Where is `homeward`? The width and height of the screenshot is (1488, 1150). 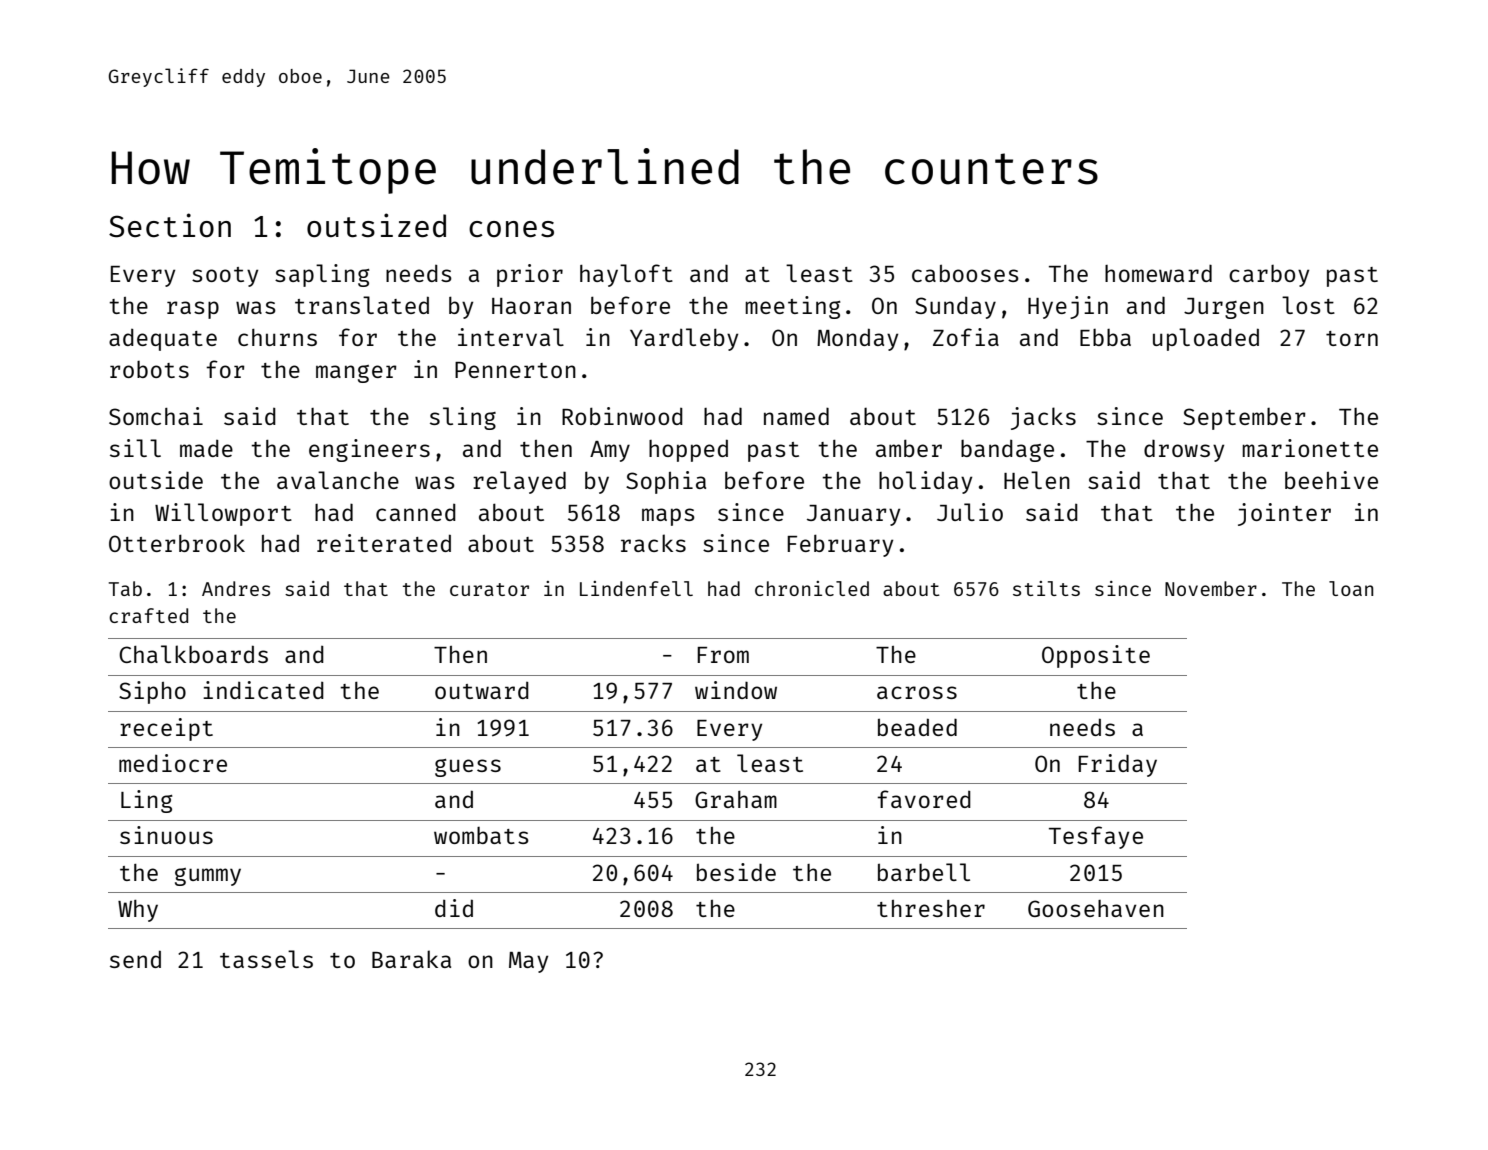
homeward is located at coordinates (1158, 273).
